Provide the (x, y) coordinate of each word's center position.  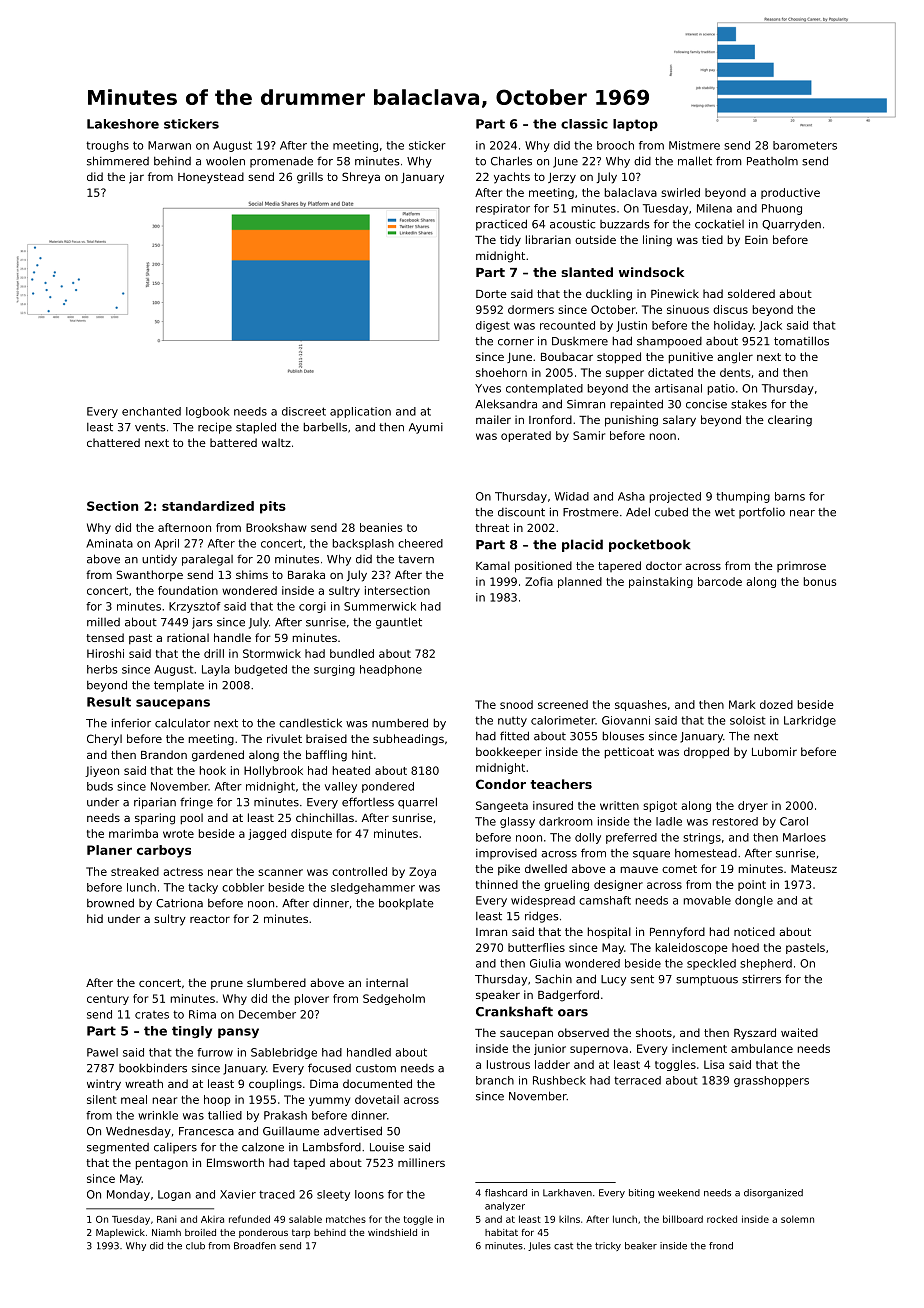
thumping (743, 497)
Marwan (169, 145)
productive (790, 193)
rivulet (284, 738)
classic (584, 124)
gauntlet (399, 623)
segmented (118, 1148)
